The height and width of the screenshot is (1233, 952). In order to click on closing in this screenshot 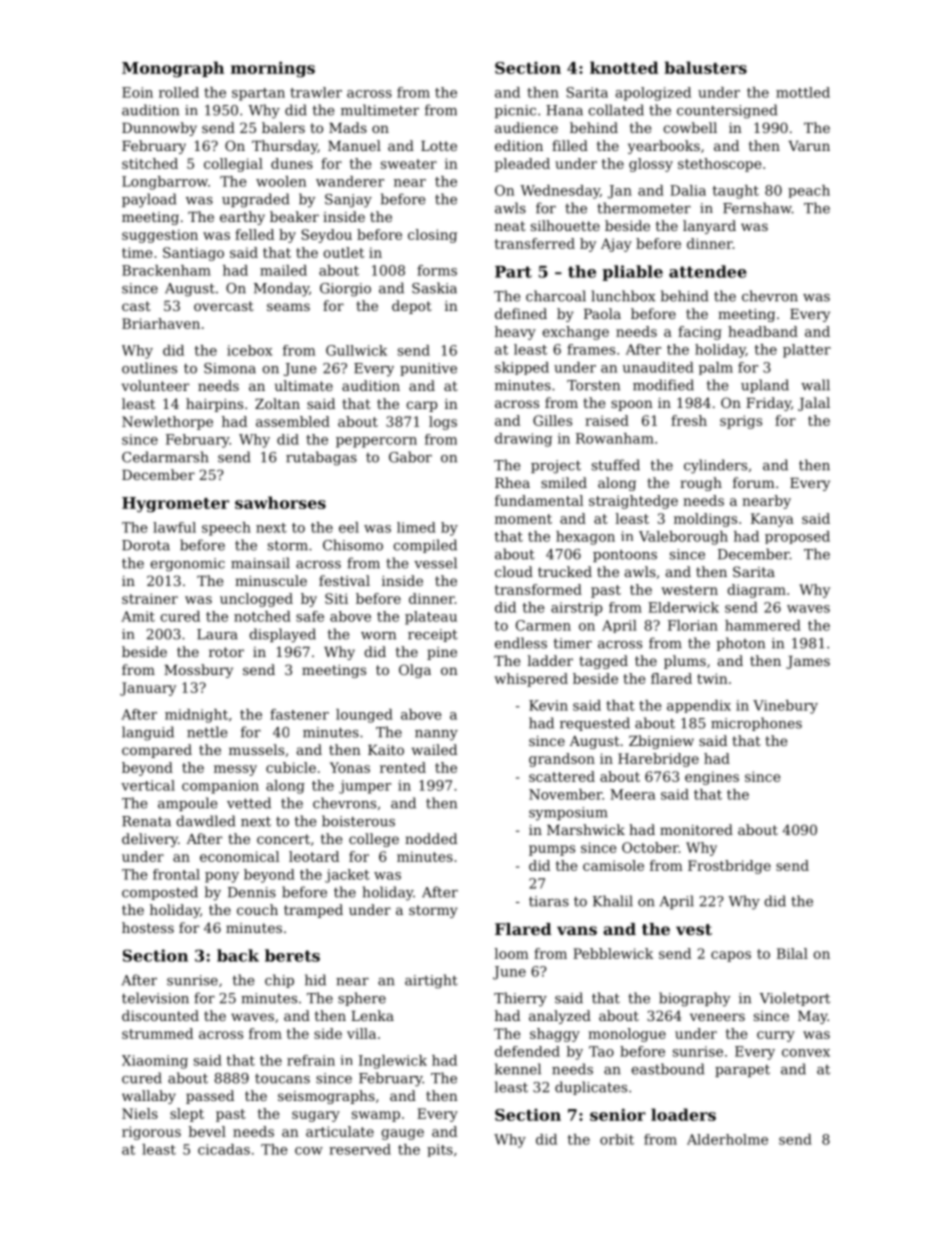, I will do `click(432, 236)`.
